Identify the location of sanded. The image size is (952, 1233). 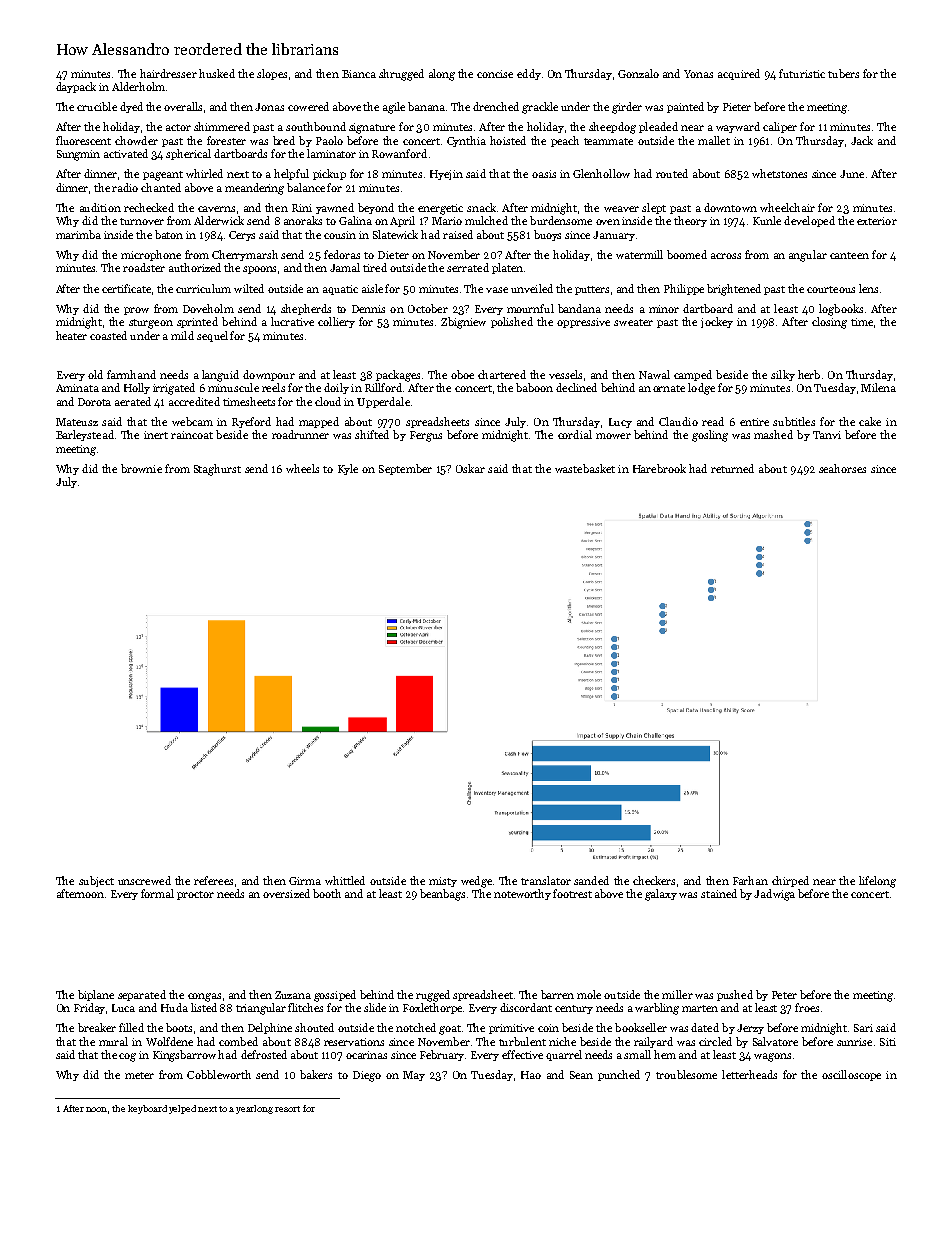
(591, 880).
